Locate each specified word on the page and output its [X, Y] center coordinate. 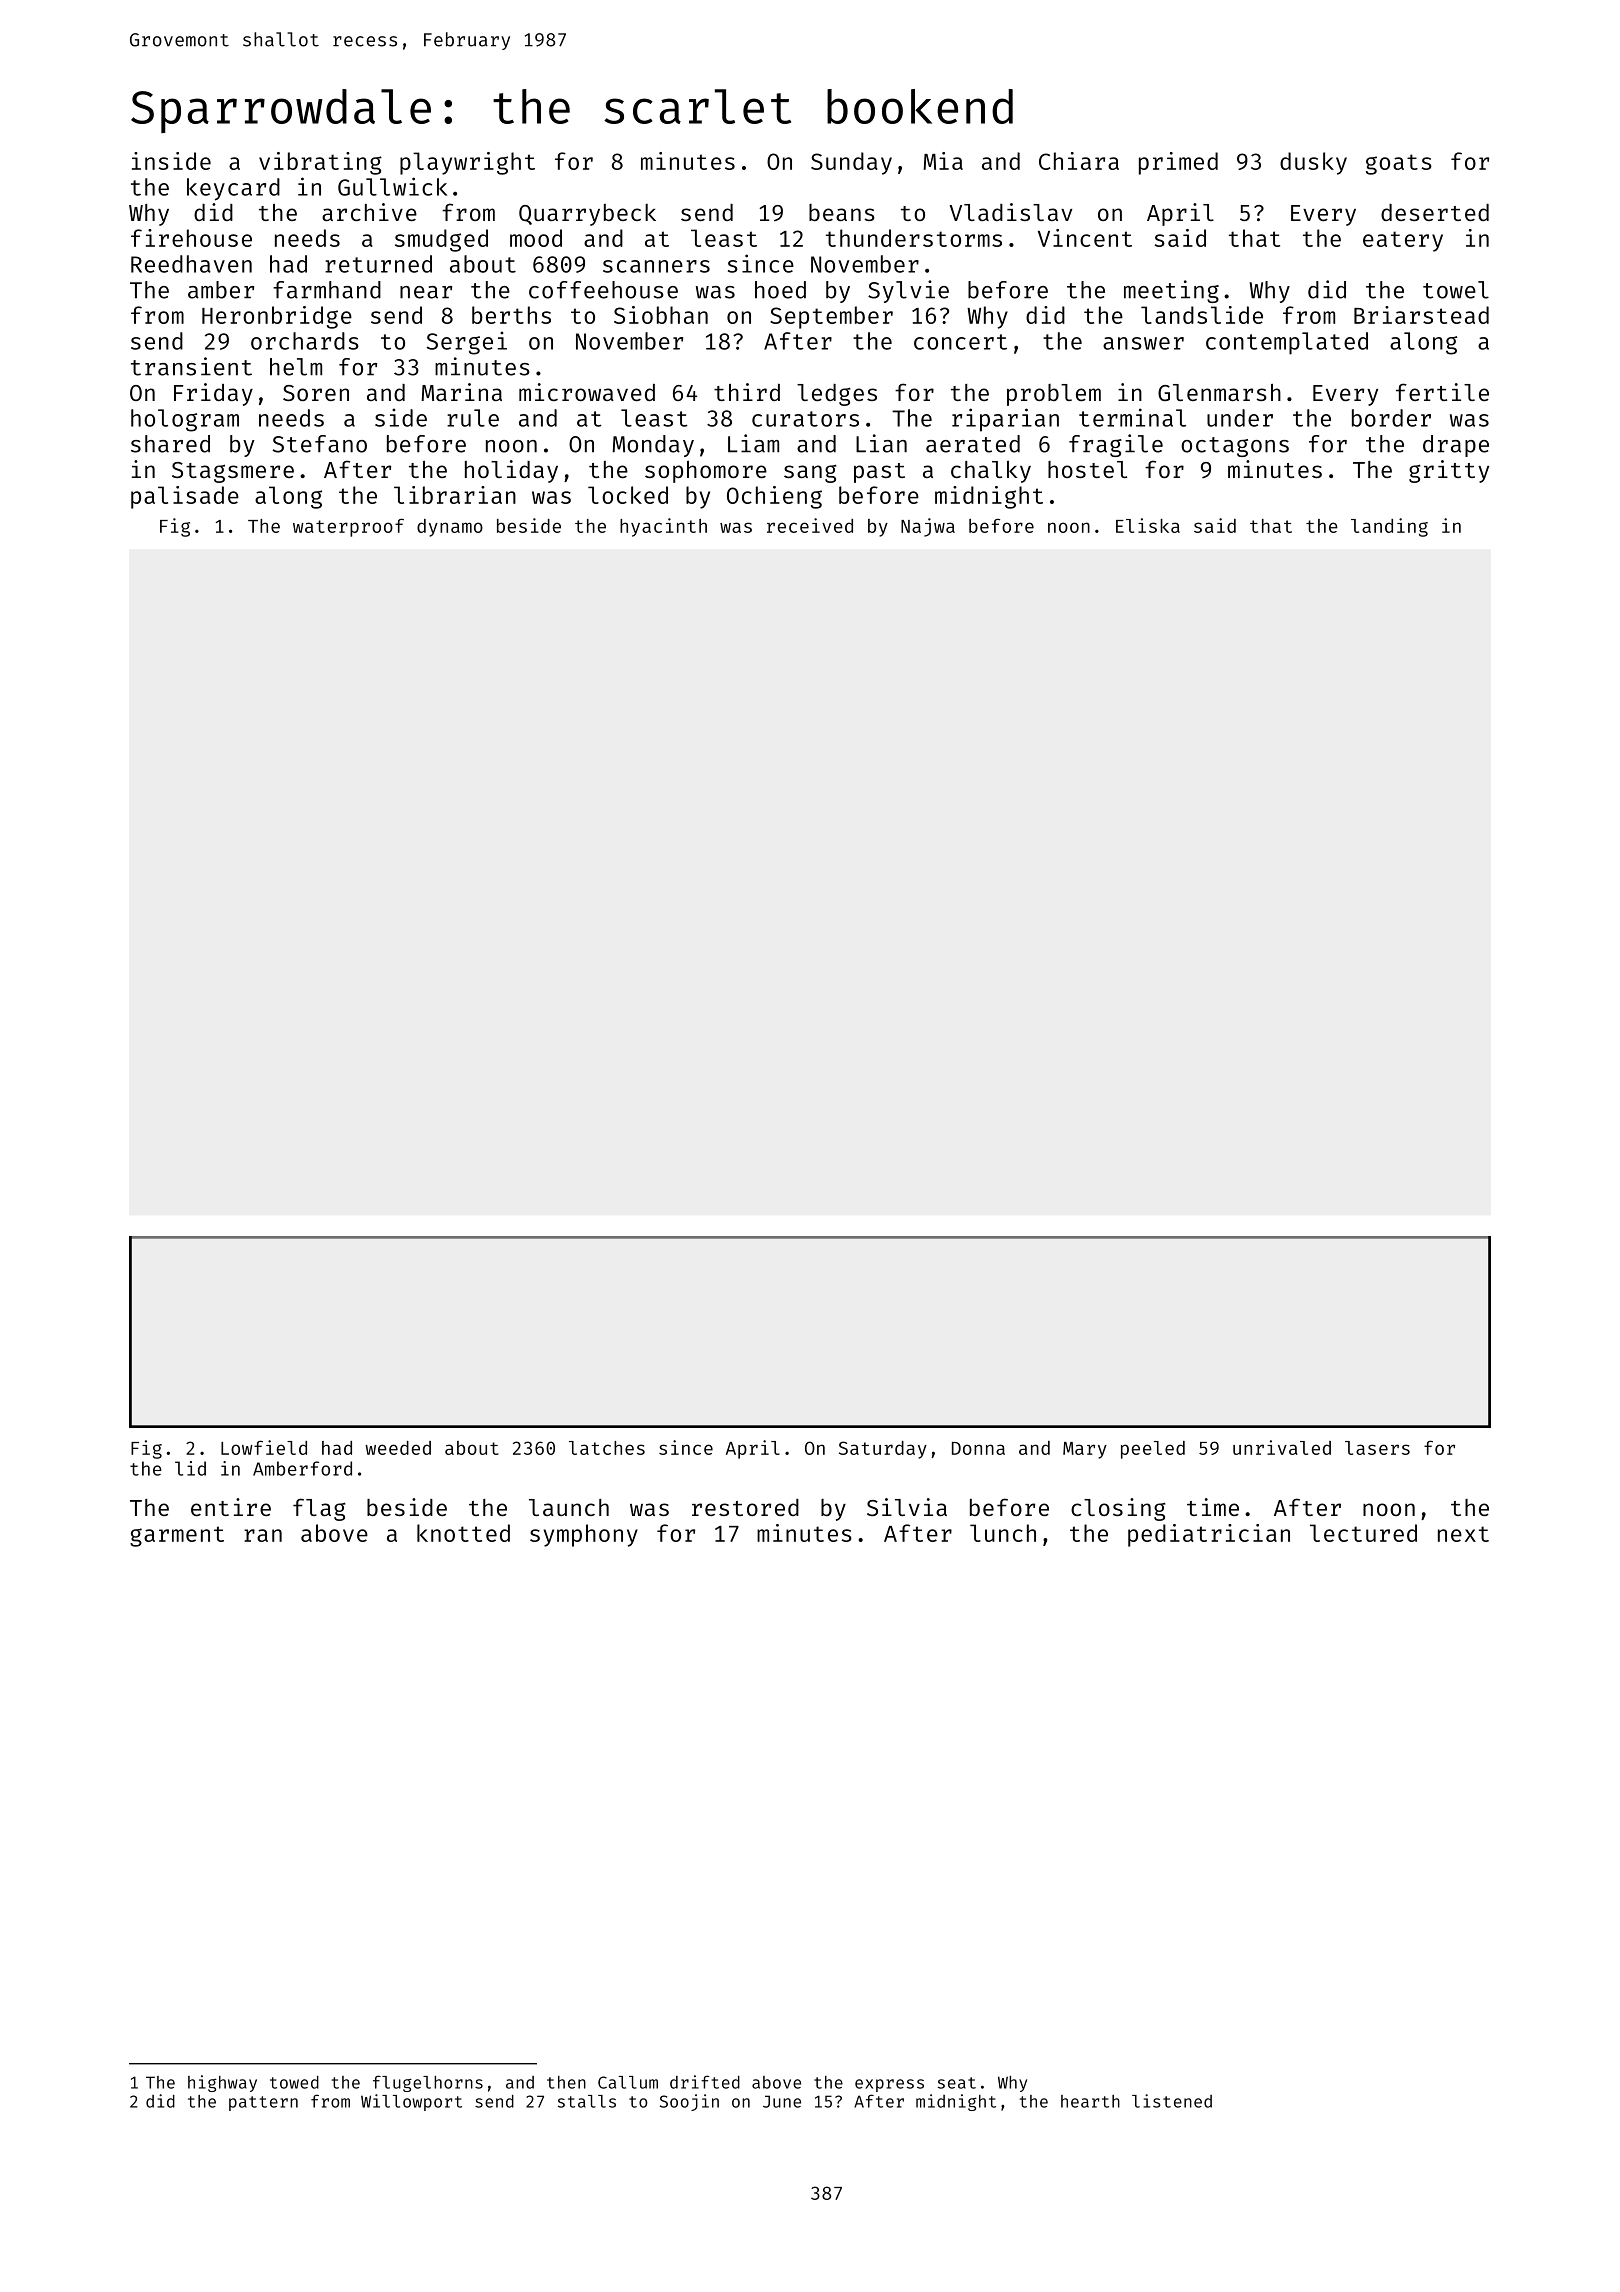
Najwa [928, 527]
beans [842, 212]
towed [294, 2082]
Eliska [1148, 525]
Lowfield [264, 1447]
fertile [1442, 392]
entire [231, 1507]
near [426, 292]
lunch [1003, 1533]
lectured [1363, 1533]
